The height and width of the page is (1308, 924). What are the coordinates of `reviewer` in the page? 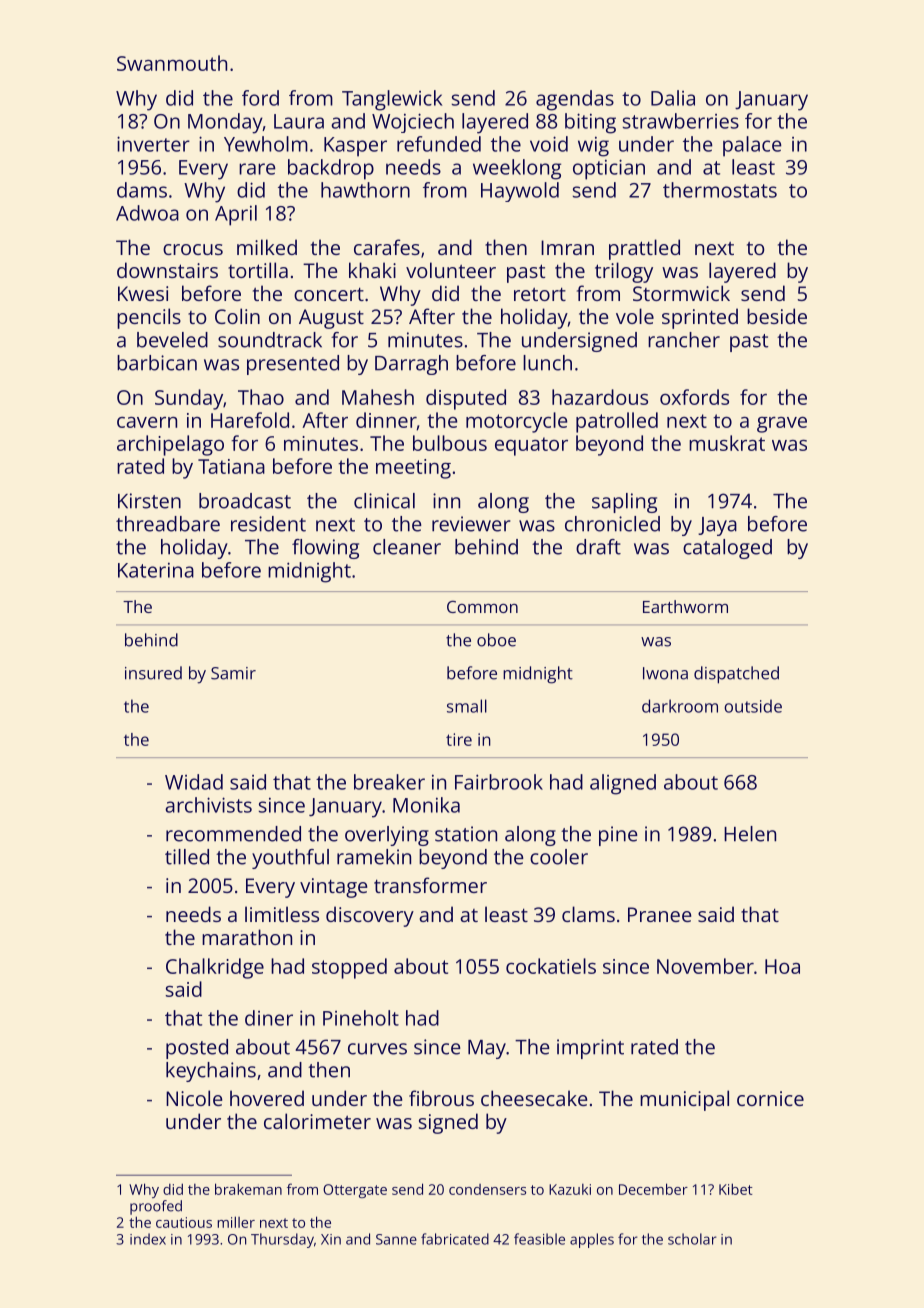 It's located at (471, 524).
